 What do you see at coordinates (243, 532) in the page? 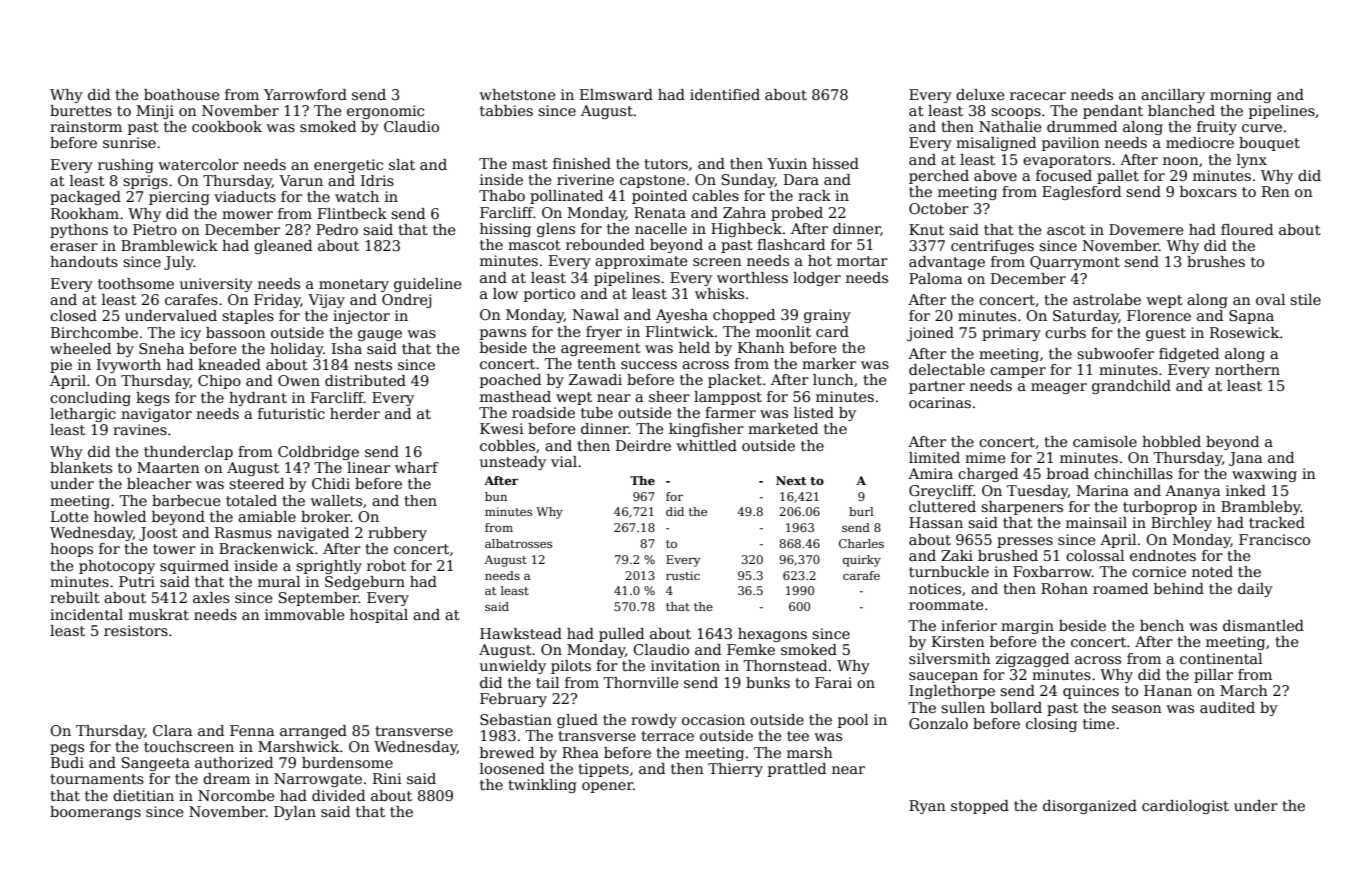
I see `Rasmus` at bounding box center [243, 532].
